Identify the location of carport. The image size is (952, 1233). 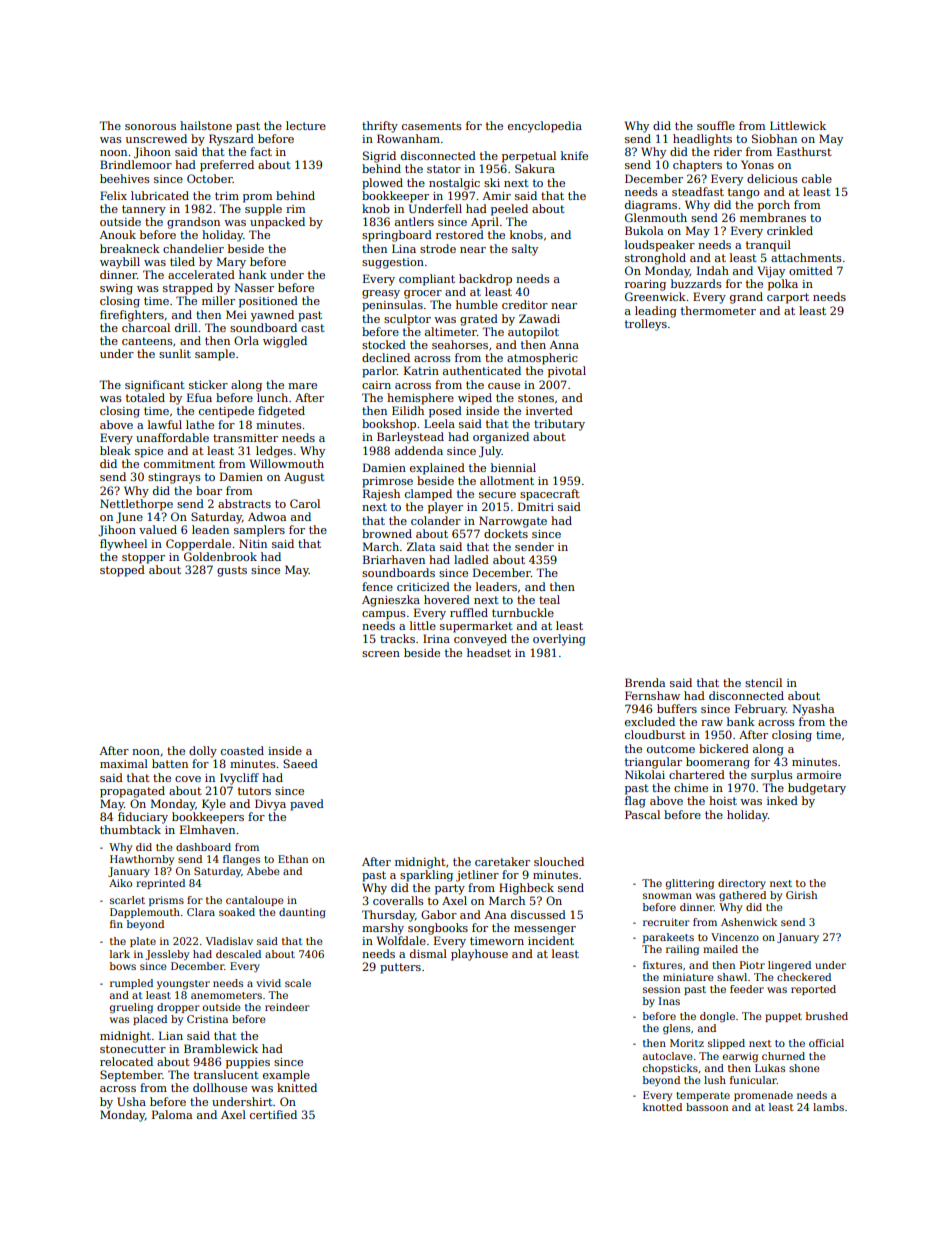
(788, 298).
